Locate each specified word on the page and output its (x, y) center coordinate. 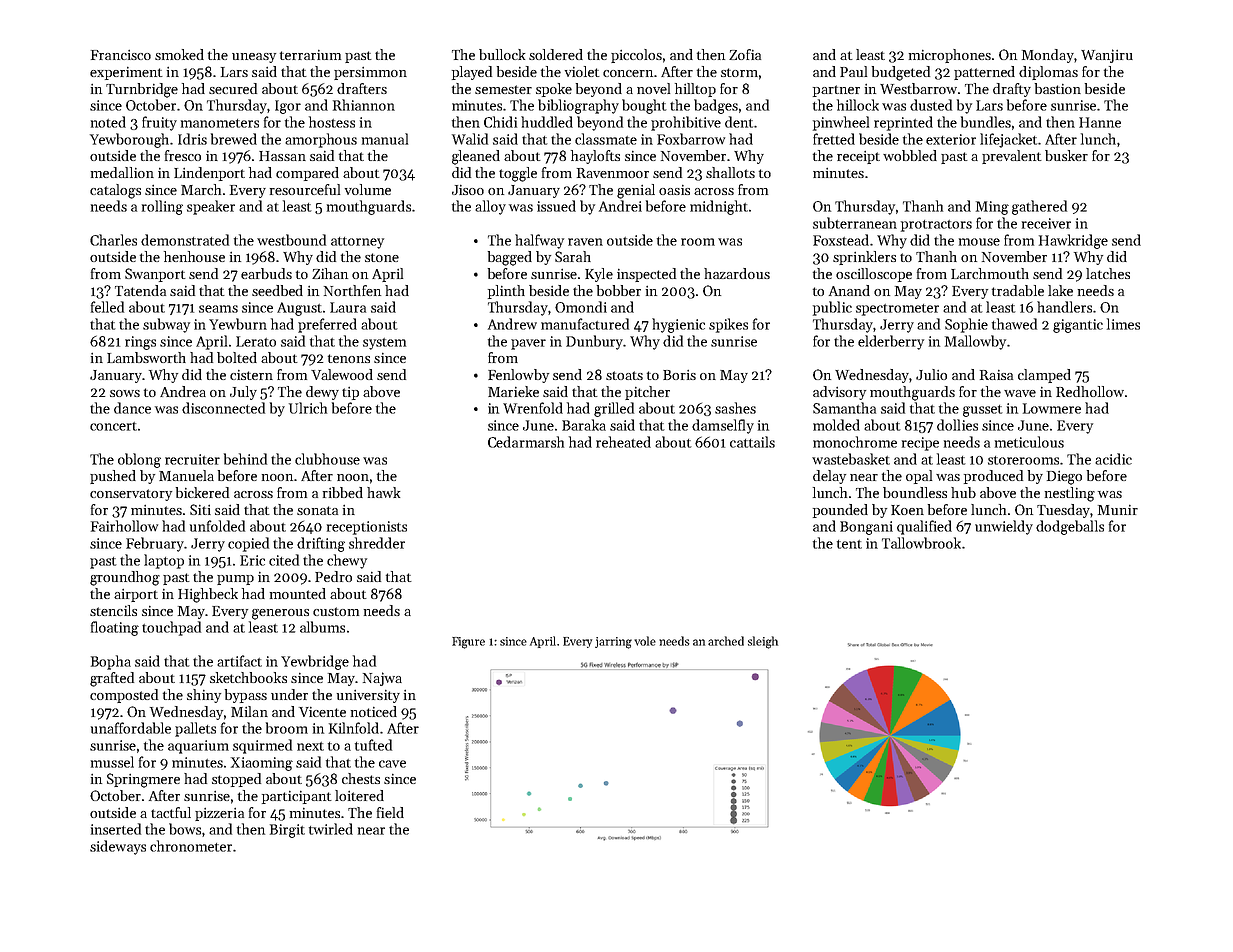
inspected (646, 275)
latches (1108, 273)
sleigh (763, 642)
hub (963, 492)
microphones (950, 56)
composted (124, 696)
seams (218, 309)
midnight (719, 207)
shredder (377, 543)
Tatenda (140, 290)
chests (361, 778)
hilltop (695, 90)
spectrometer (897, 310)
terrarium (310, 55)
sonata (317, 510)
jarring (613, 643)
